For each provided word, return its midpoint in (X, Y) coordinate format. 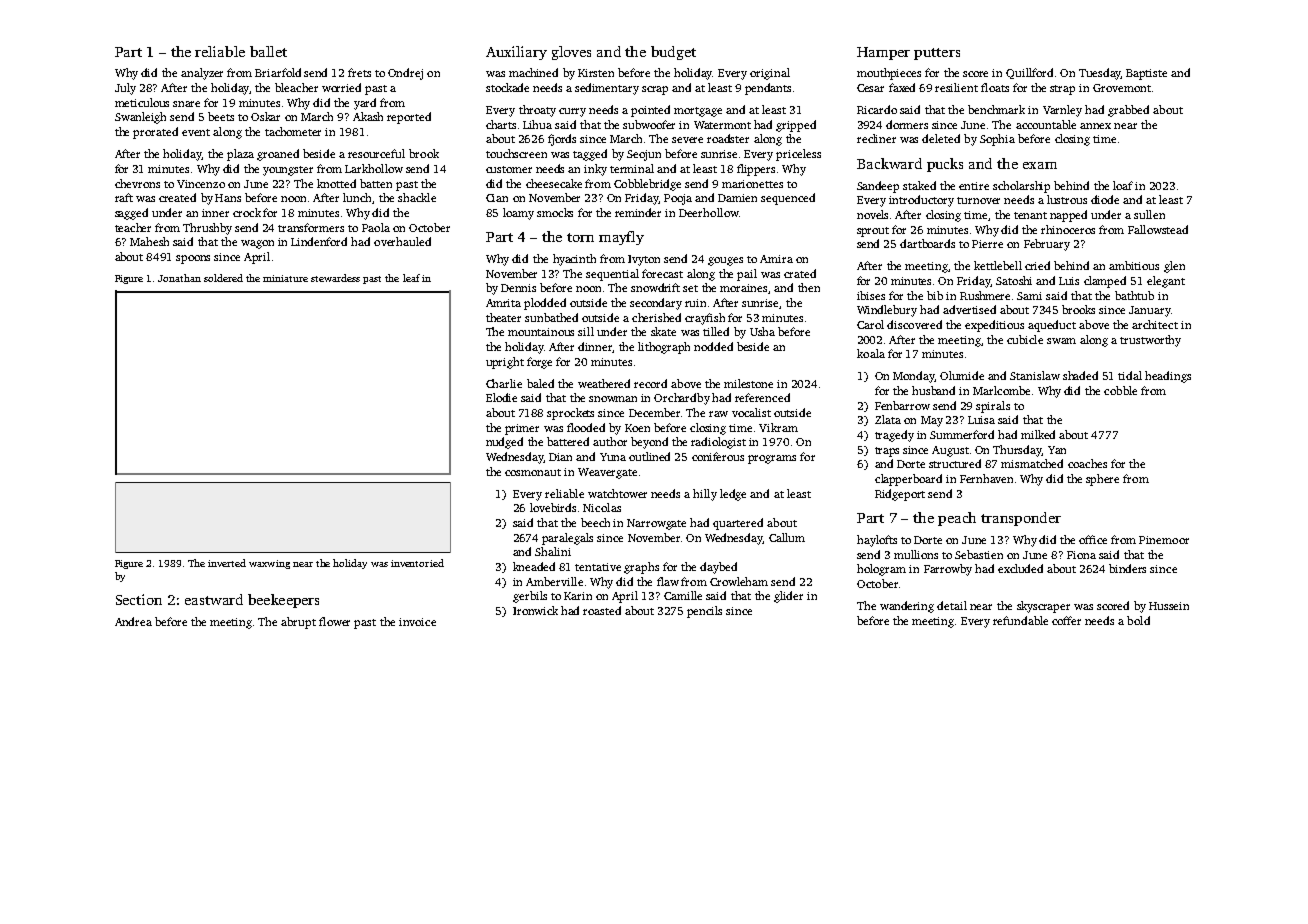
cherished (656, 317)
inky (595, 170)
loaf (1123, 185)
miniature (285, 278)
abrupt (298, 623)
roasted (602, 610)
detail (952, 605)
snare (186, 104)
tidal (1130, 375)
